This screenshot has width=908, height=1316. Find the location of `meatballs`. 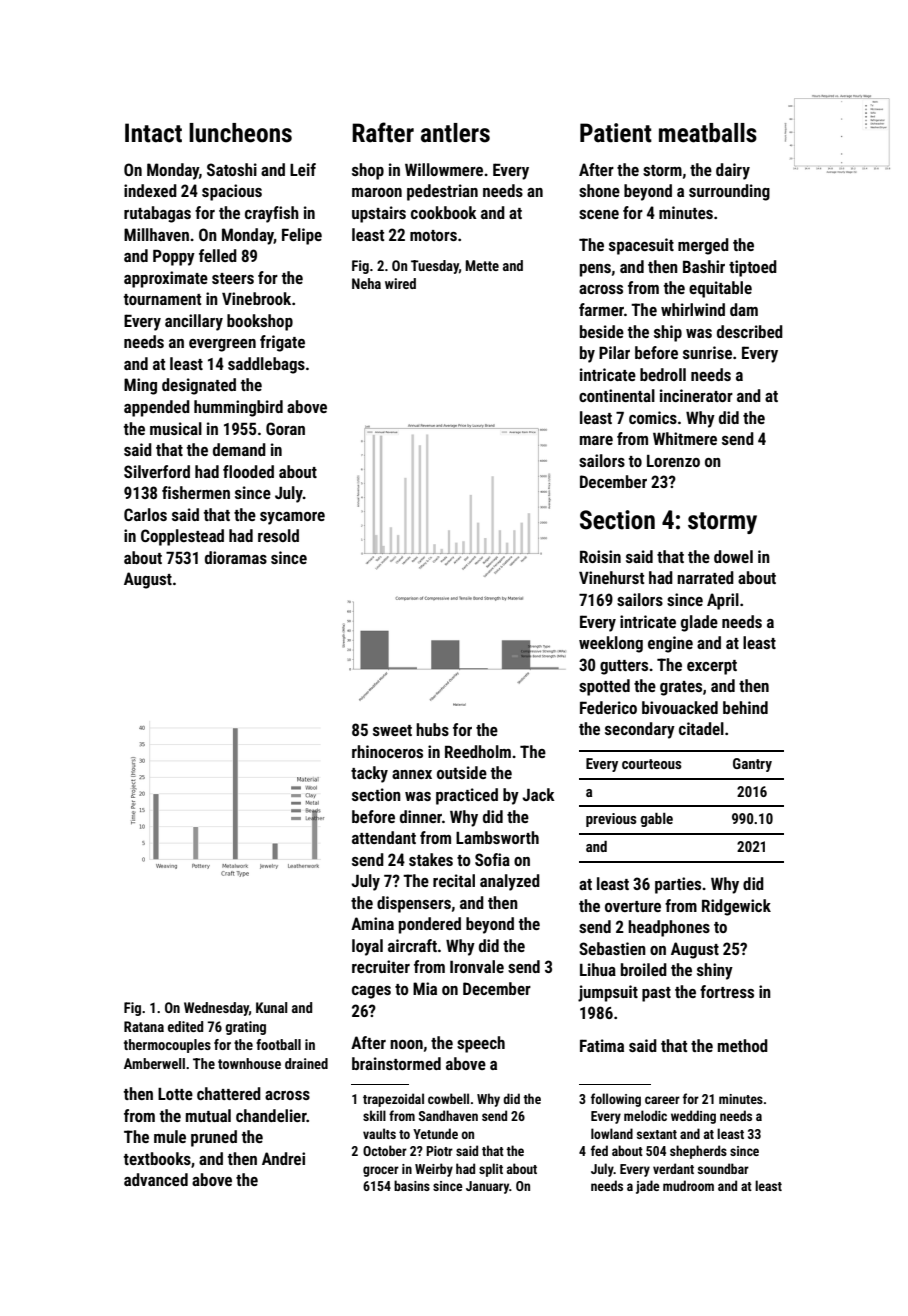

meatballs is located at coordinates (708, 133).
